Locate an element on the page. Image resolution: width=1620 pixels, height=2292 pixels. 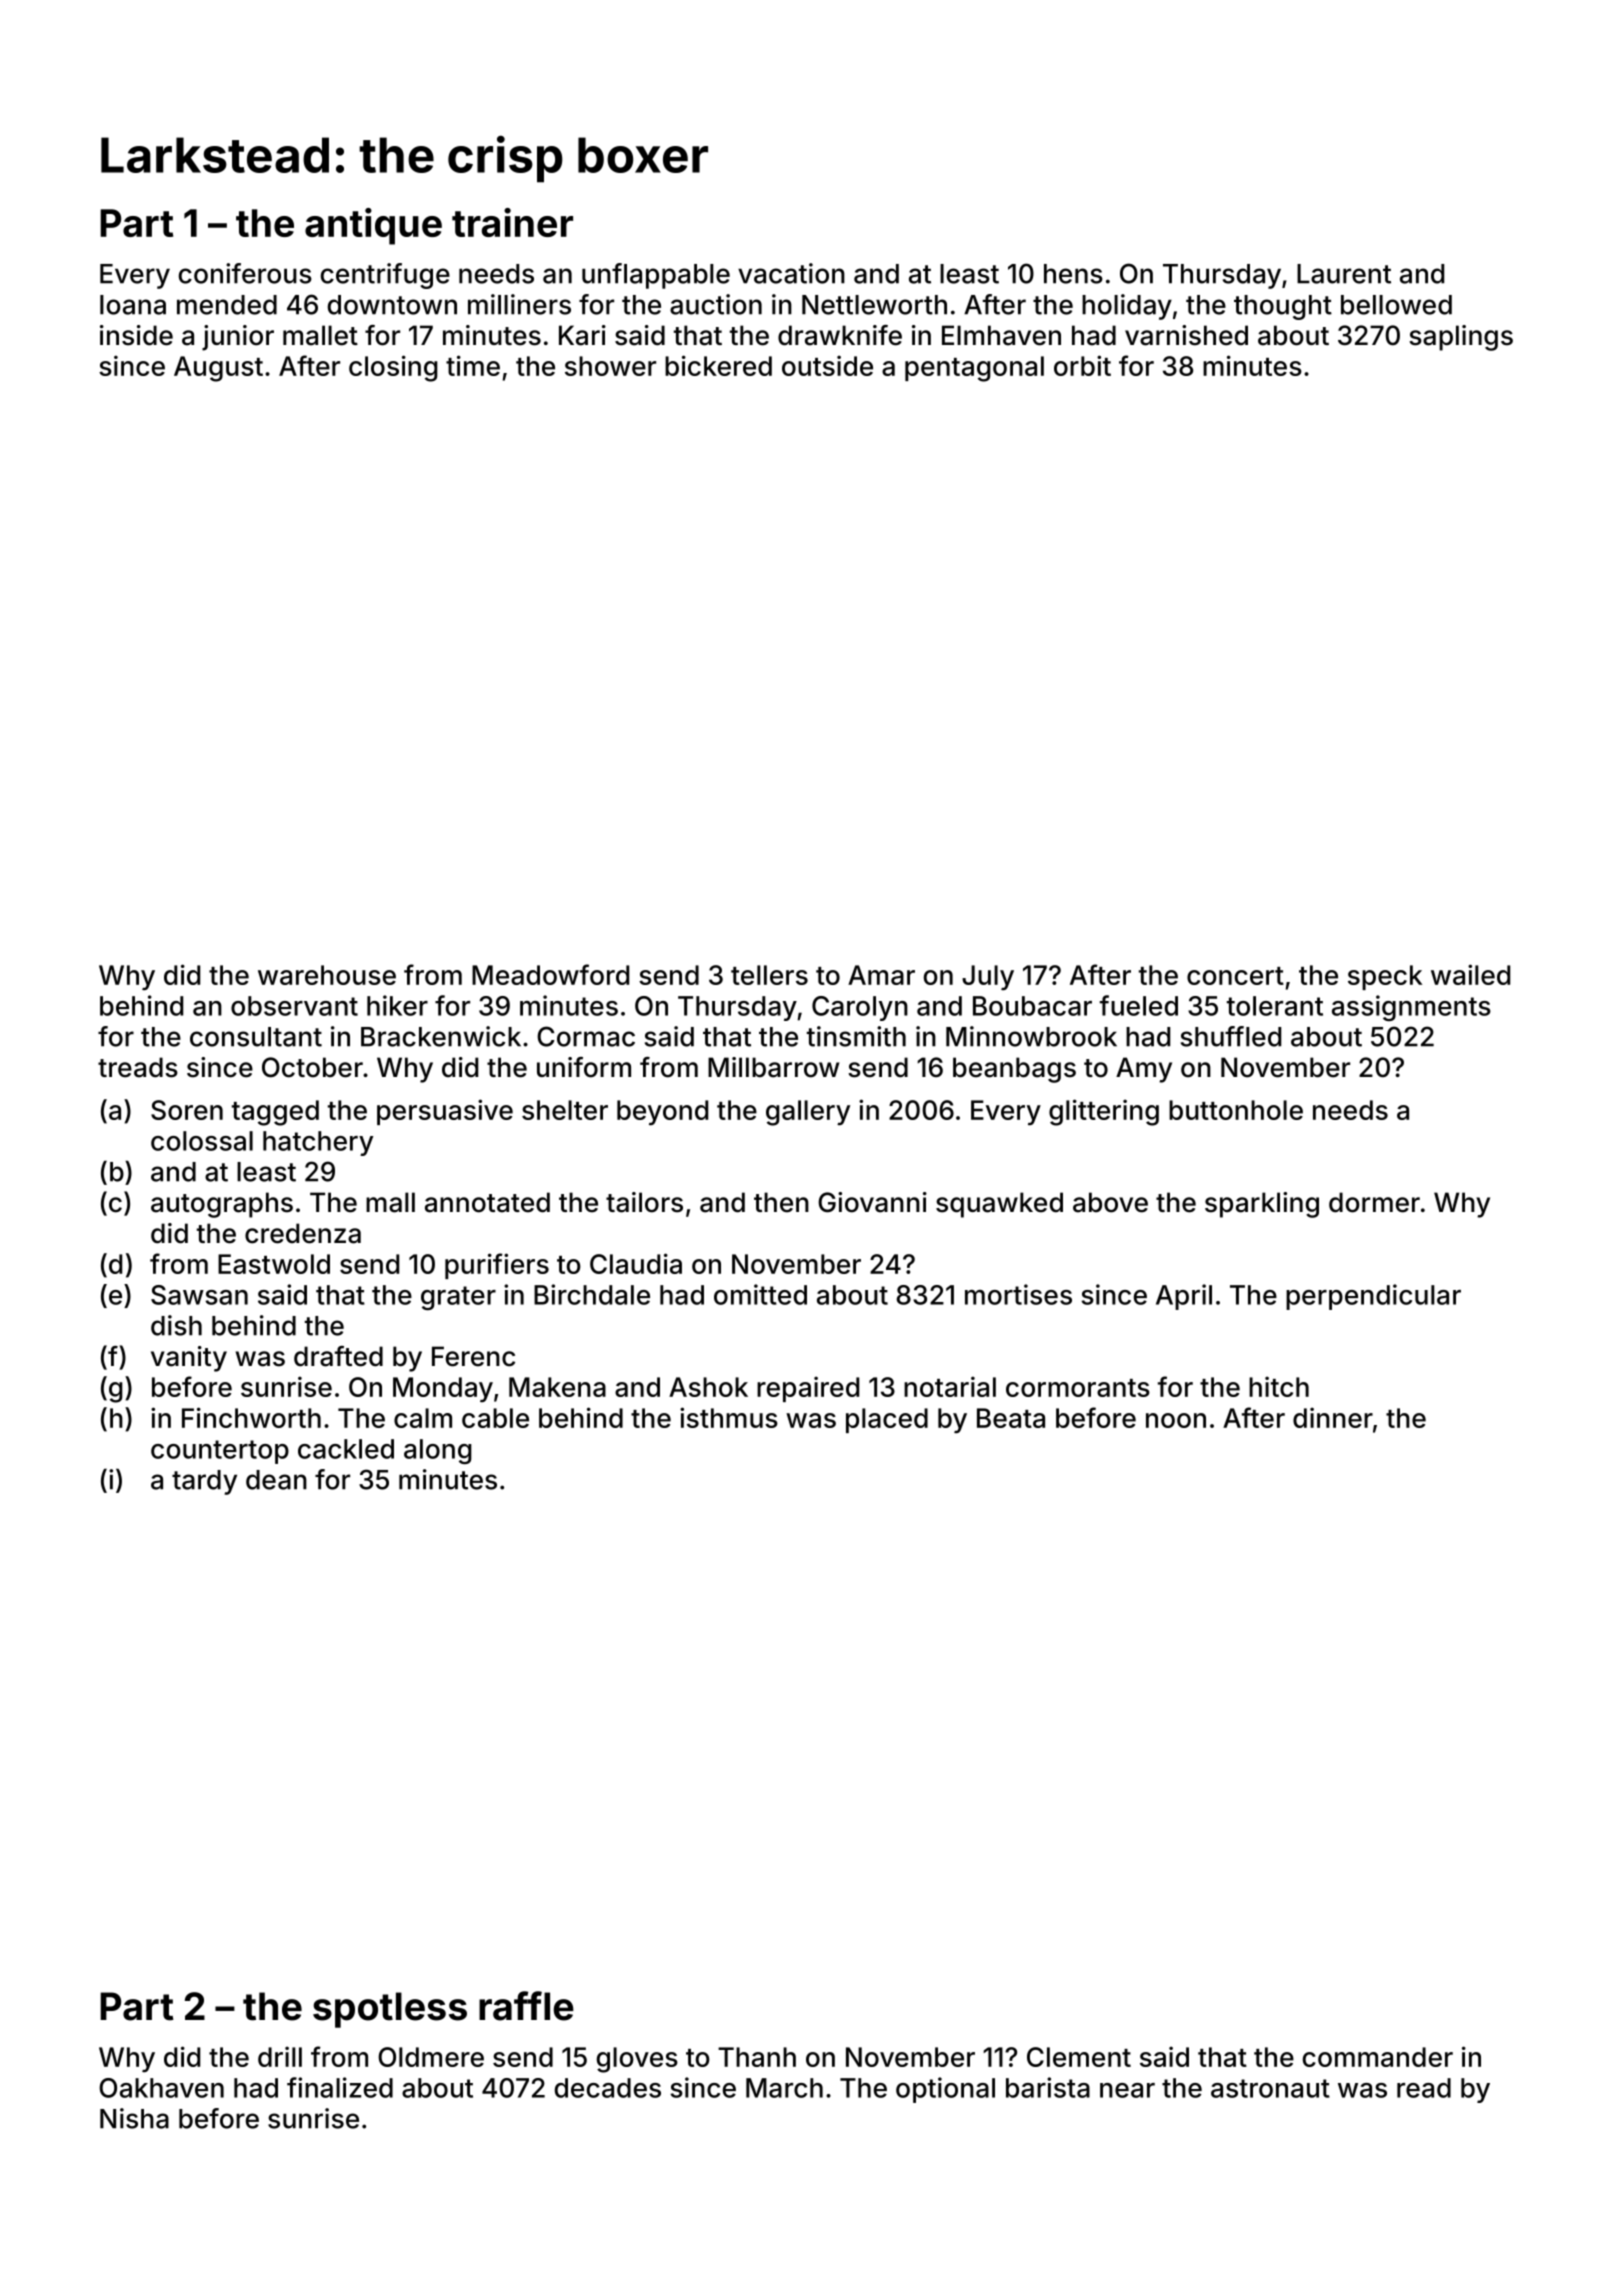
finalized is located at coordinates (340, 2087).
